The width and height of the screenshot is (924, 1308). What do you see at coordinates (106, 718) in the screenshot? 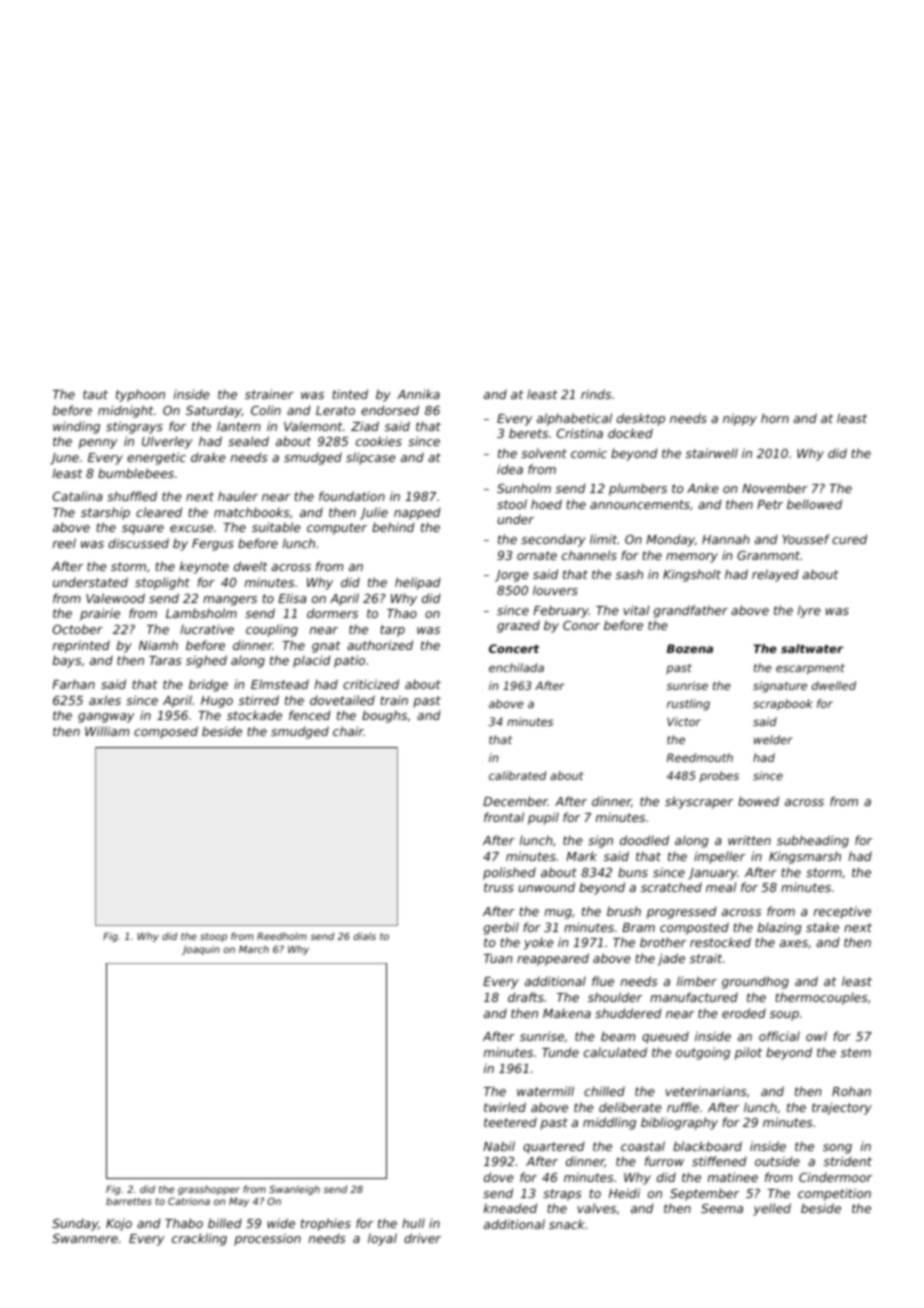
I see `gangway` at bounding box center [106, 718].
